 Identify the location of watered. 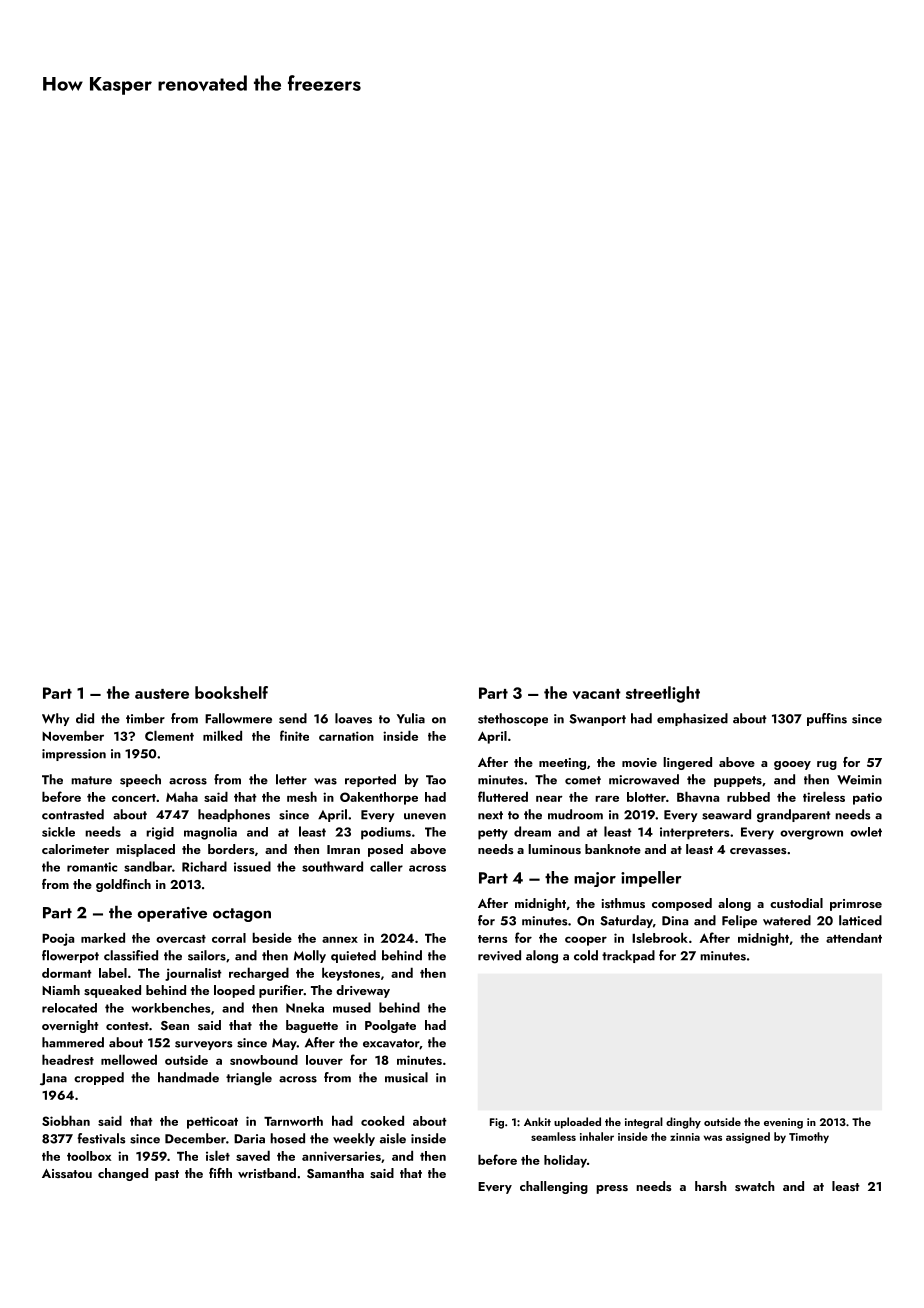
(787, 920).
